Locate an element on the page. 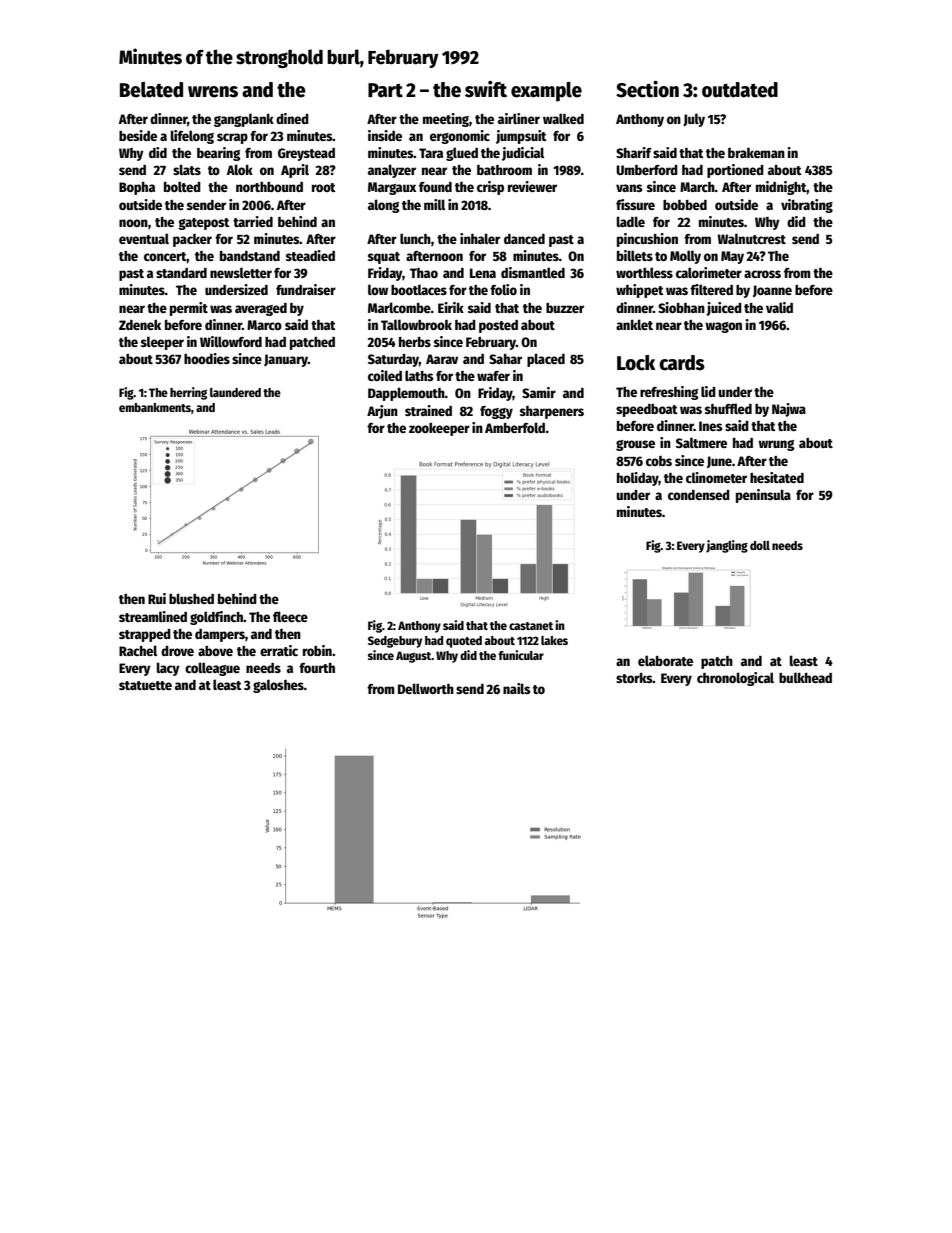 The width and height of the document is (952, 1233). Umberford is located at coordinates (647, 170).
